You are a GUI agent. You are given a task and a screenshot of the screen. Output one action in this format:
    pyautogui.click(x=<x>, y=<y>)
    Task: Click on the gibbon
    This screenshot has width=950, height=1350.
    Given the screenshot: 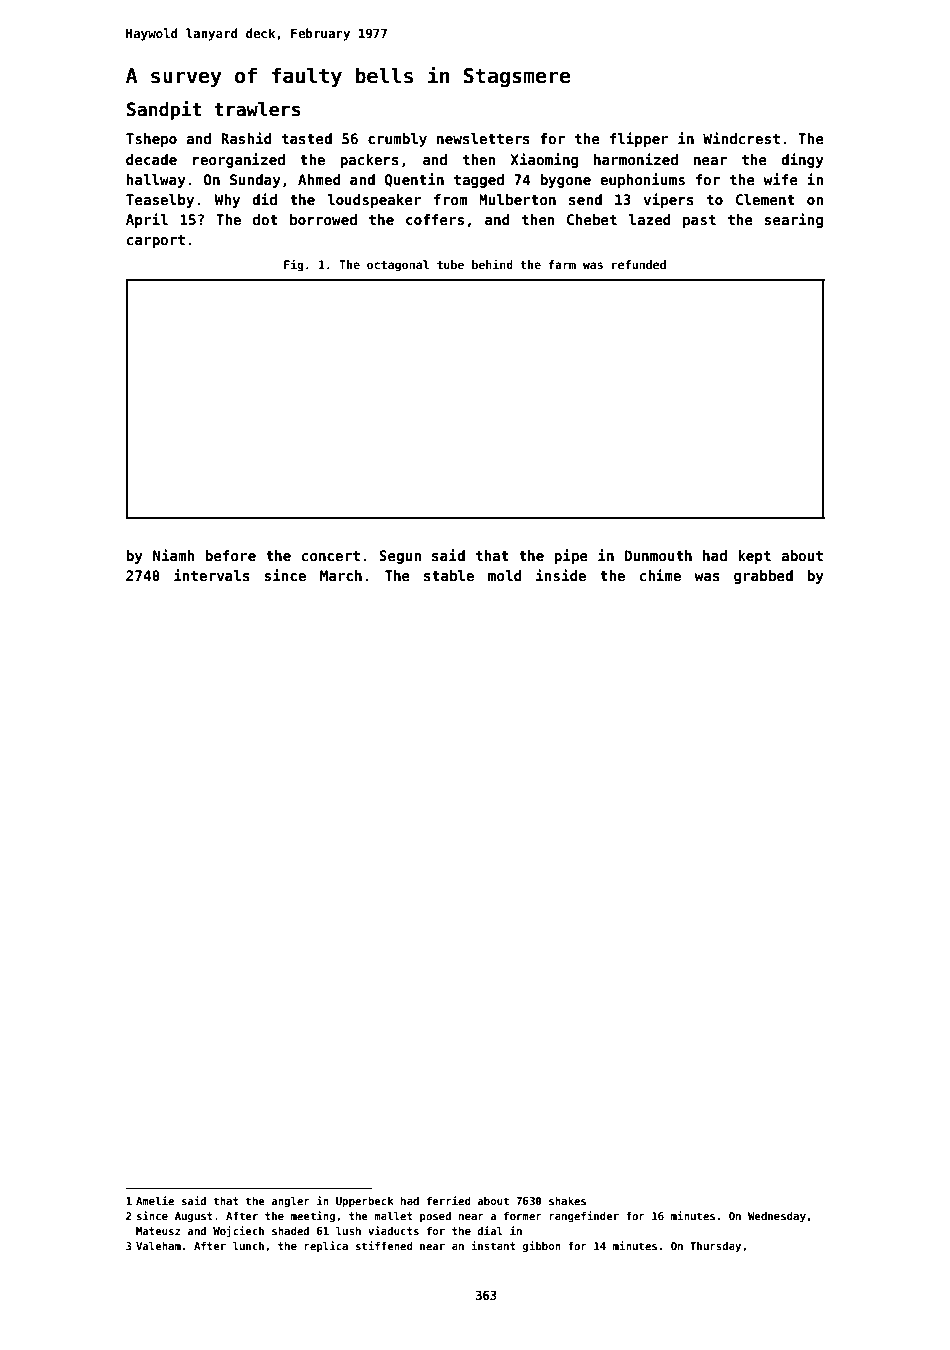 What is the action you would take?
    pyautogui.click(x=542, y=1246)
